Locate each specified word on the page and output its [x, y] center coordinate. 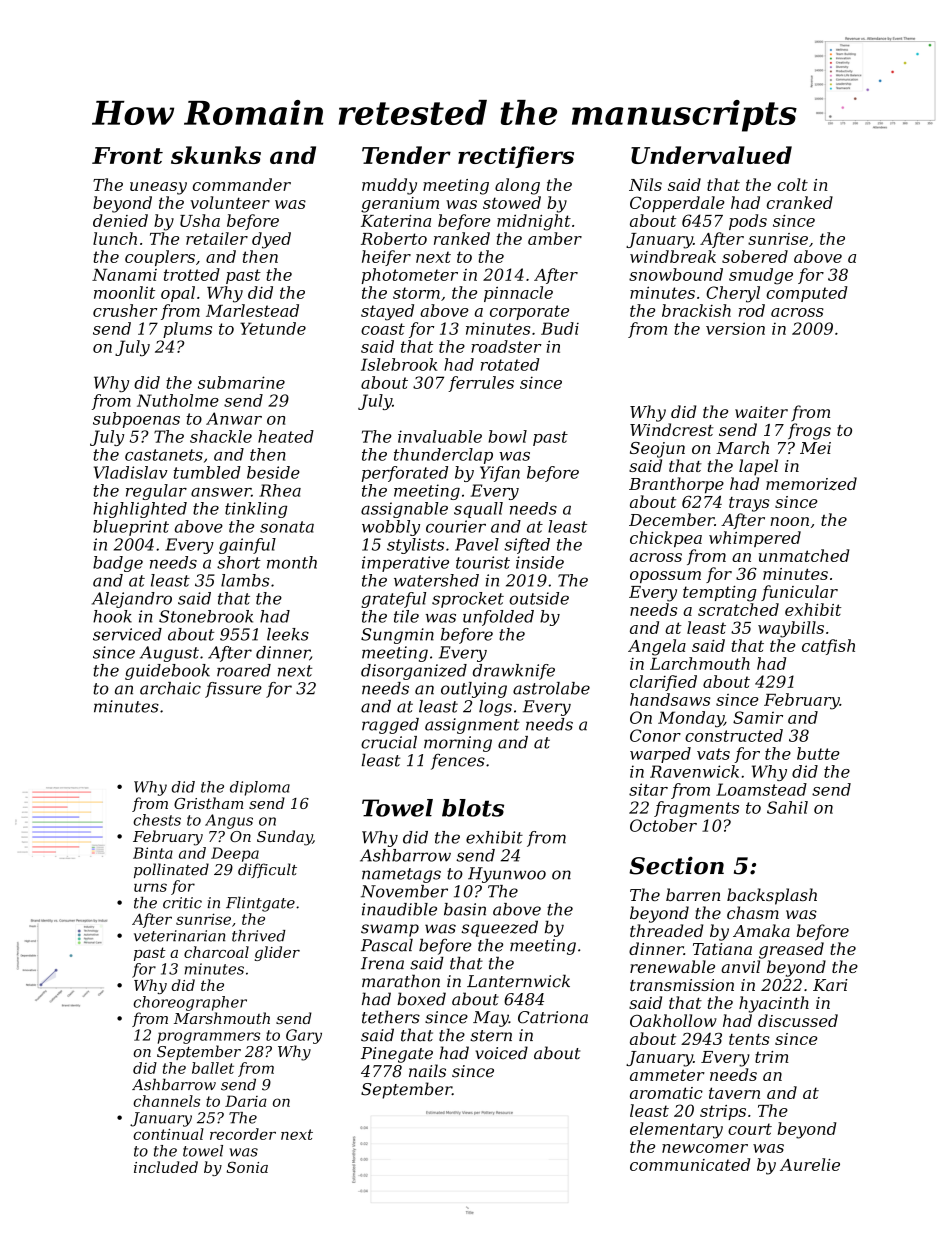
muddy [389, 186]
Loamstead [761, 789]
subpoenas [136, 420]
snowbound [676, 274]
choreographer [190, 1003]
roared [244, 670]
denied [120, 220]
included [166, 1167]
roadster [506, 346]
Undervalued [711, 155]
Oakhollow [673, 1020]
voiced [501, 1053]
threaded [666, 930]
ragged [390, 726]
